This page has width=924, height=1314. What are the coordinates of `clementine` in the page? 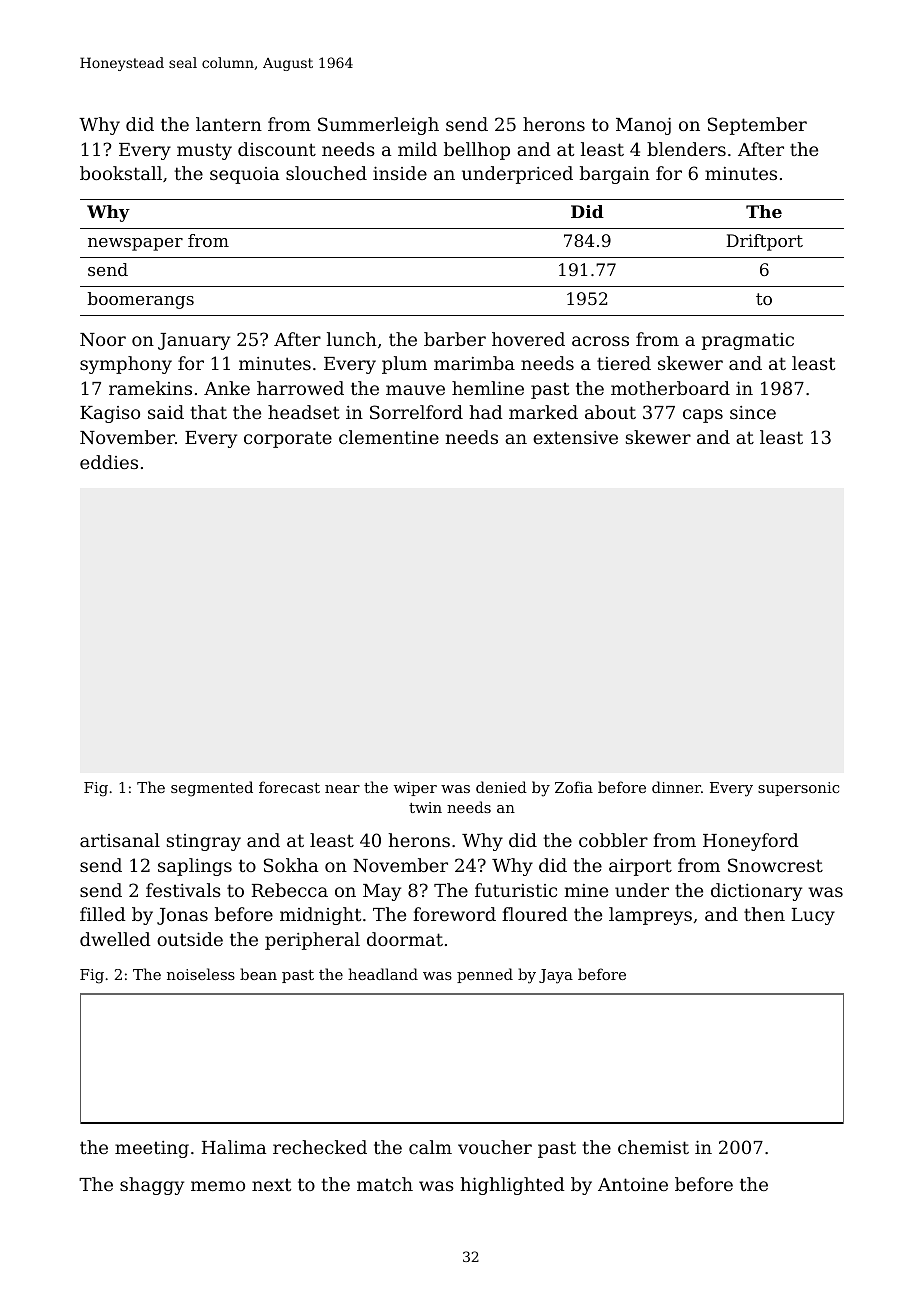 It's located at (389, 437).
